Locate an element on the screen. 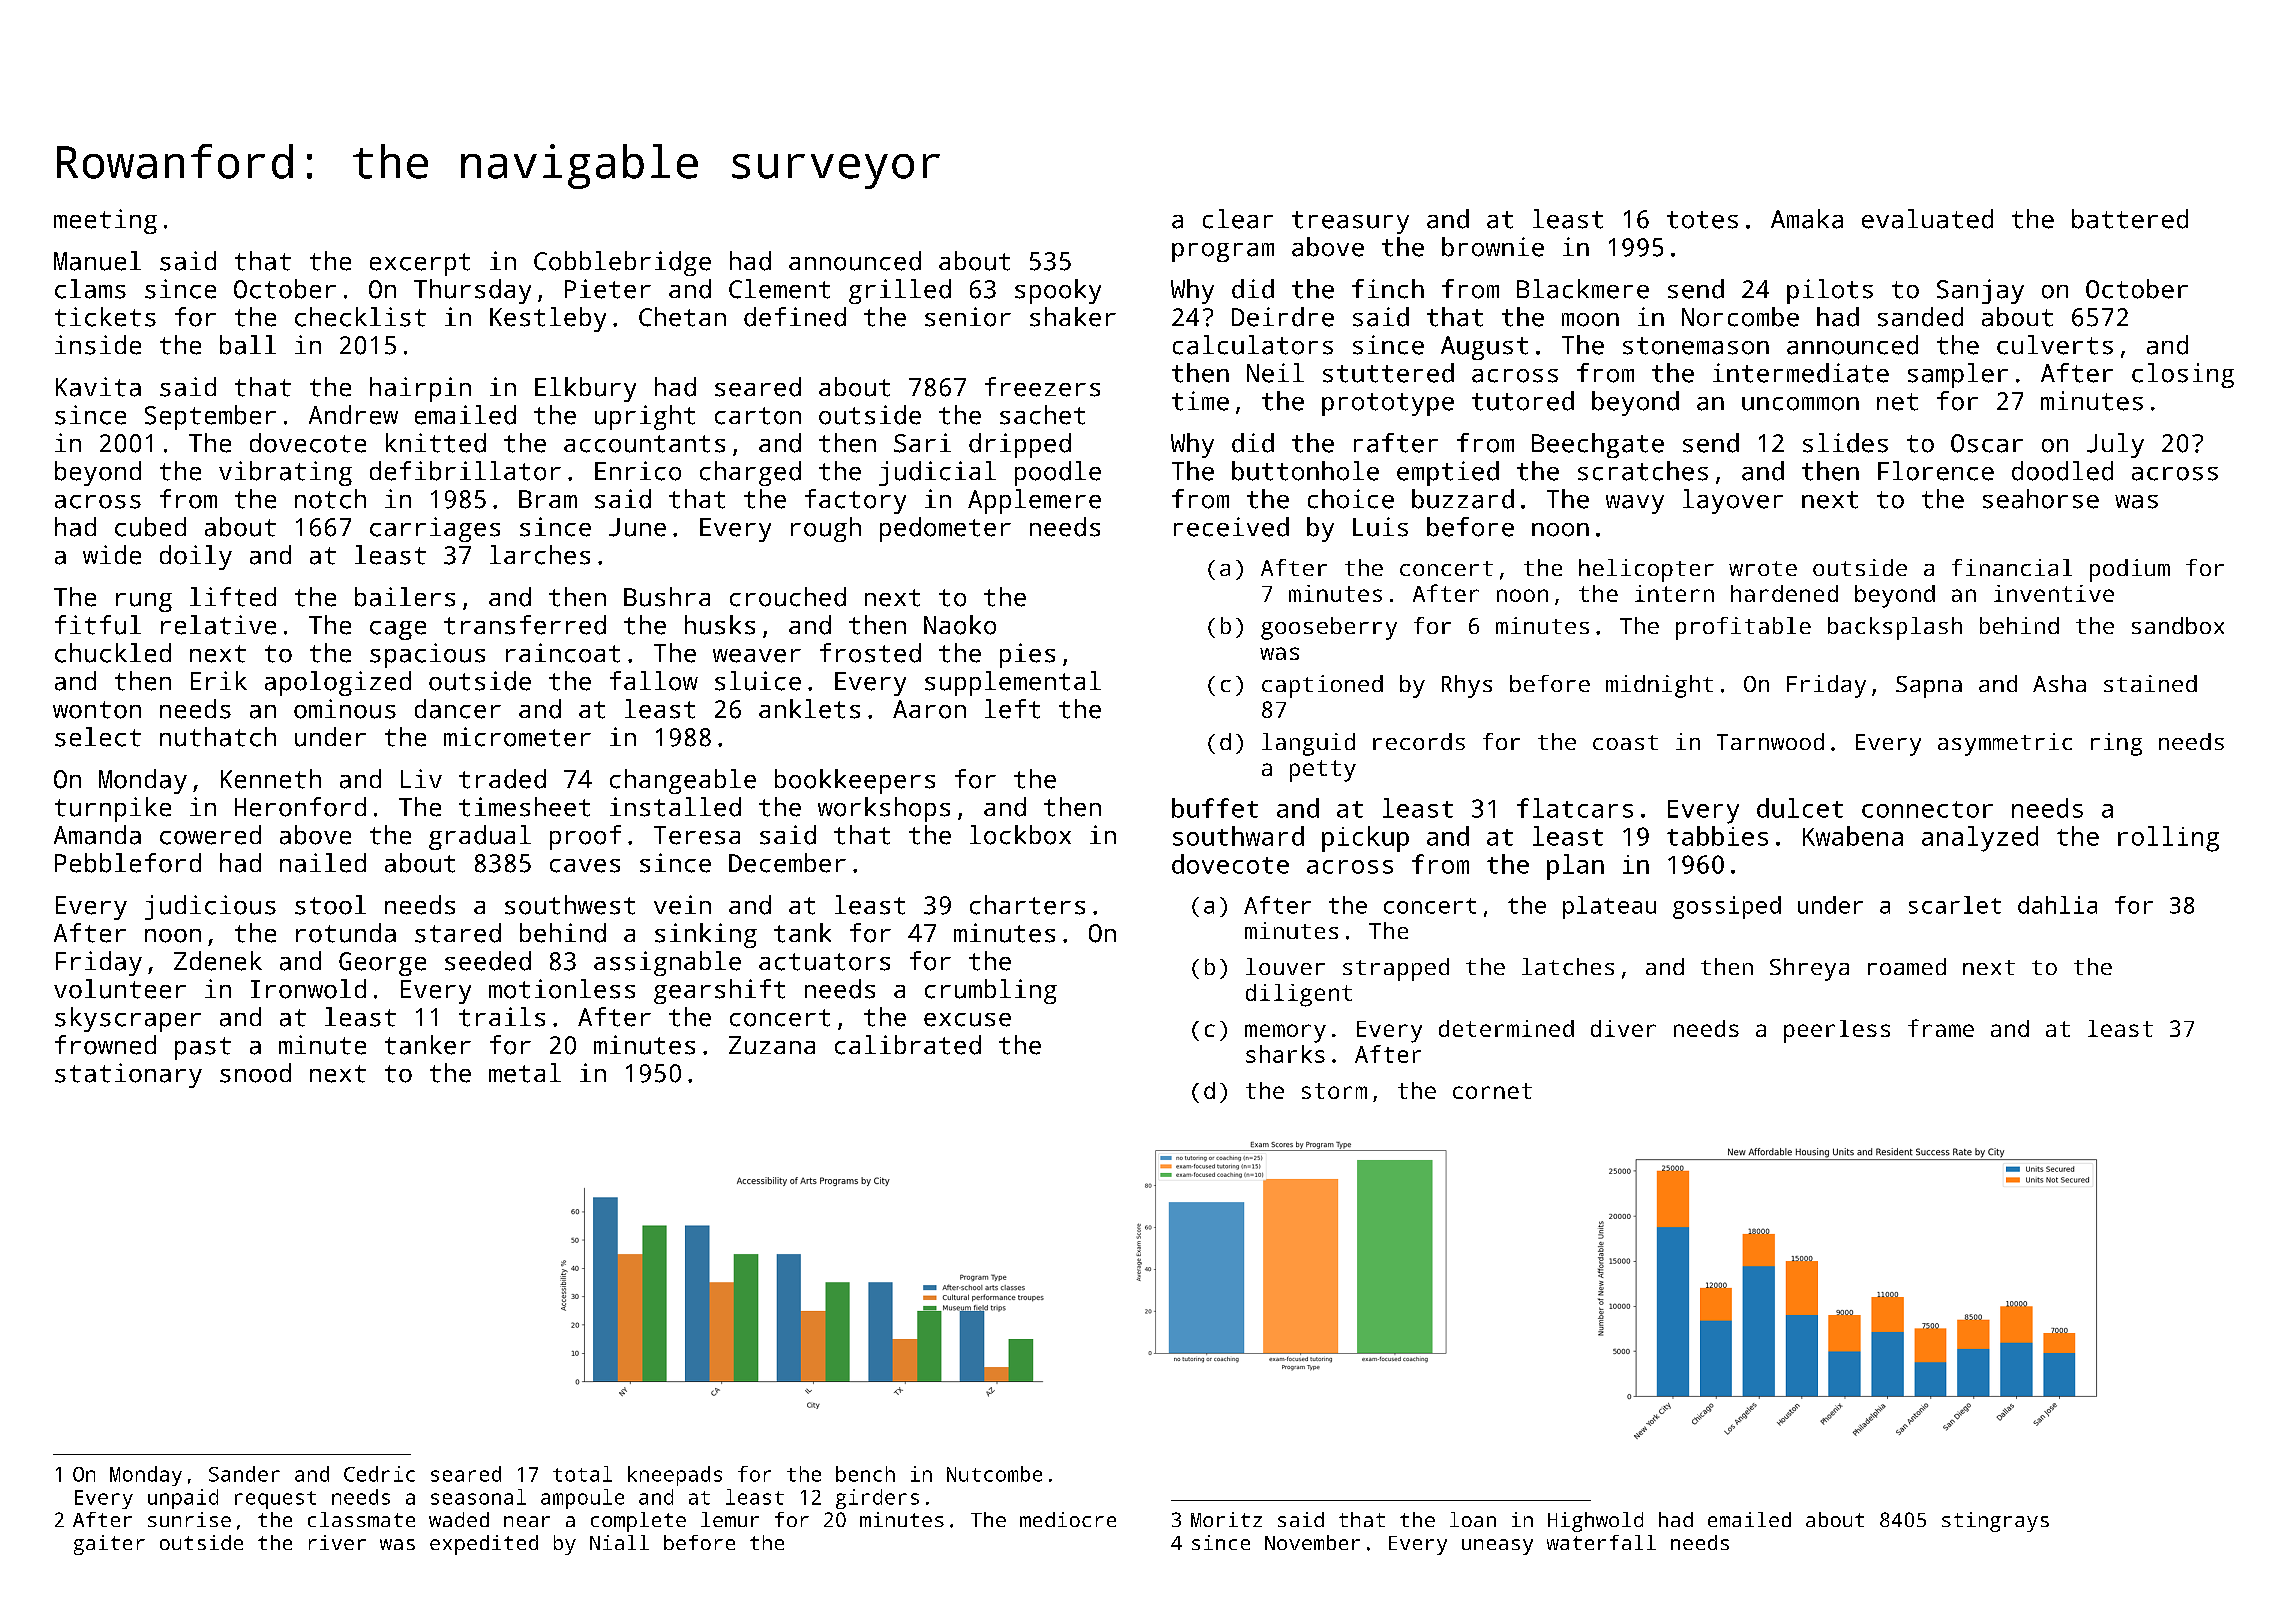  Moritz is located at coordinates (1226, 1519).
